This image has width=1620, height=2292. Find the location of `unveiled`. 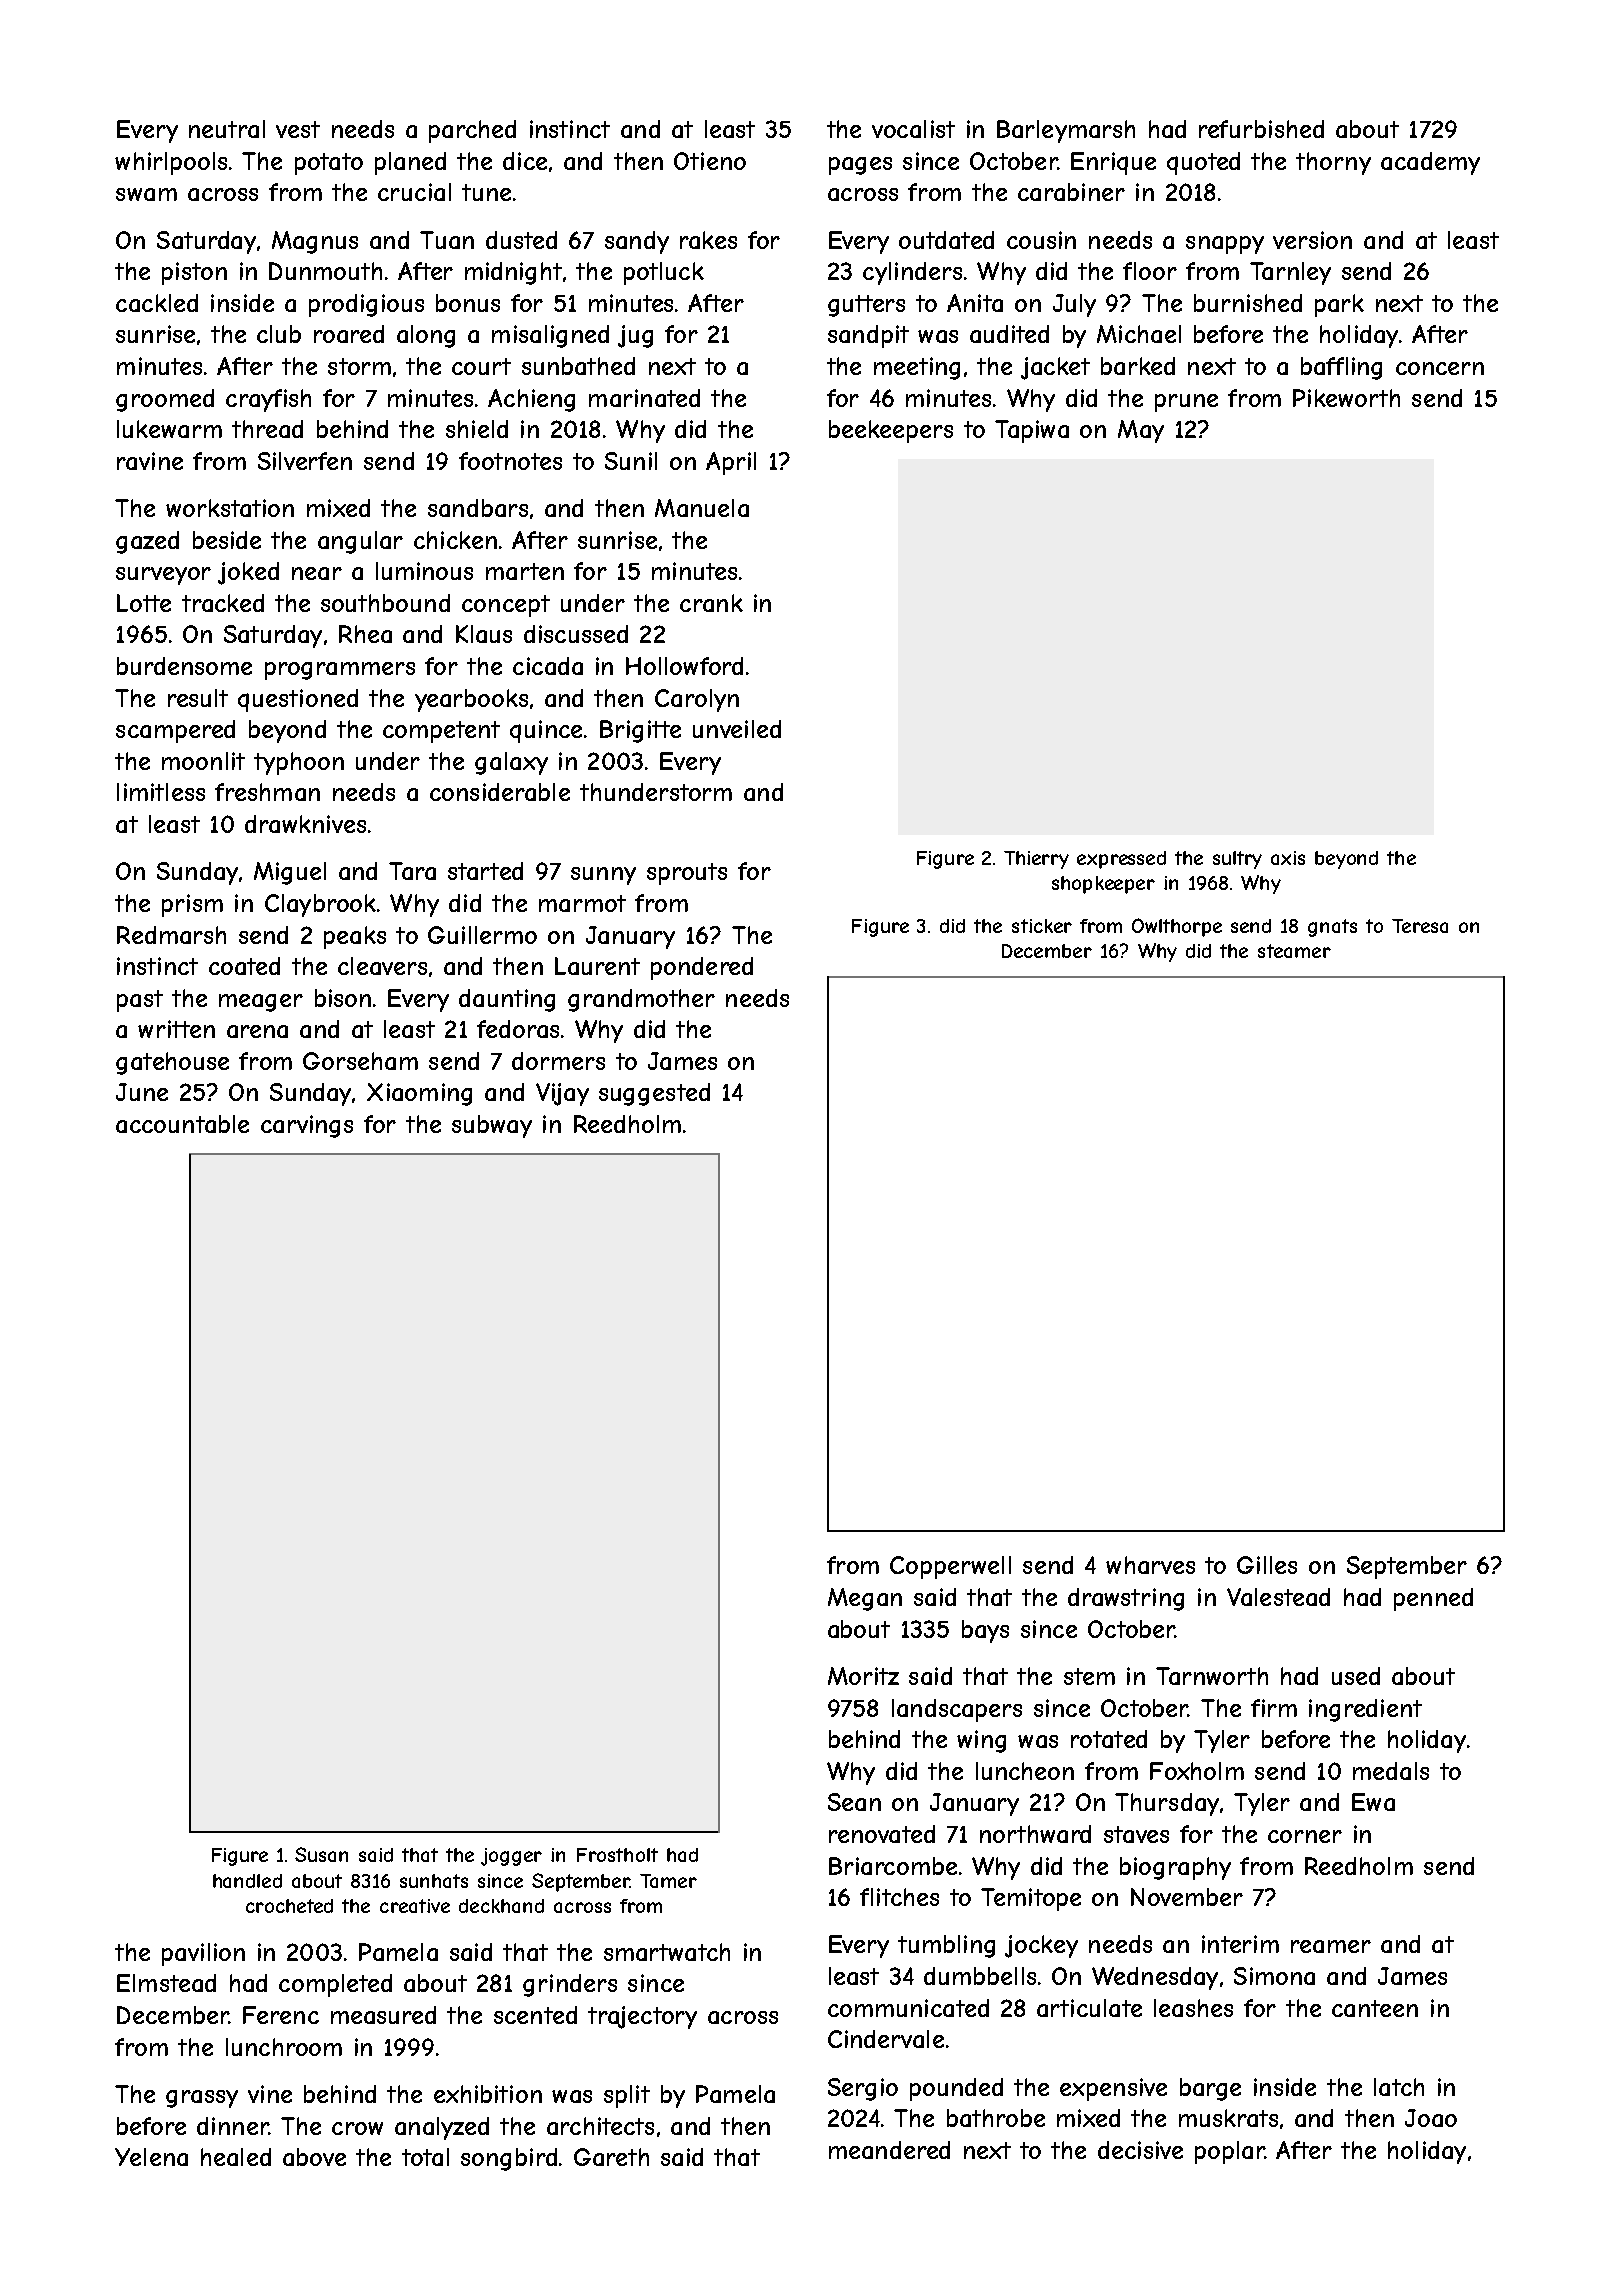

unveiled is located at coordinates (737, 729).
